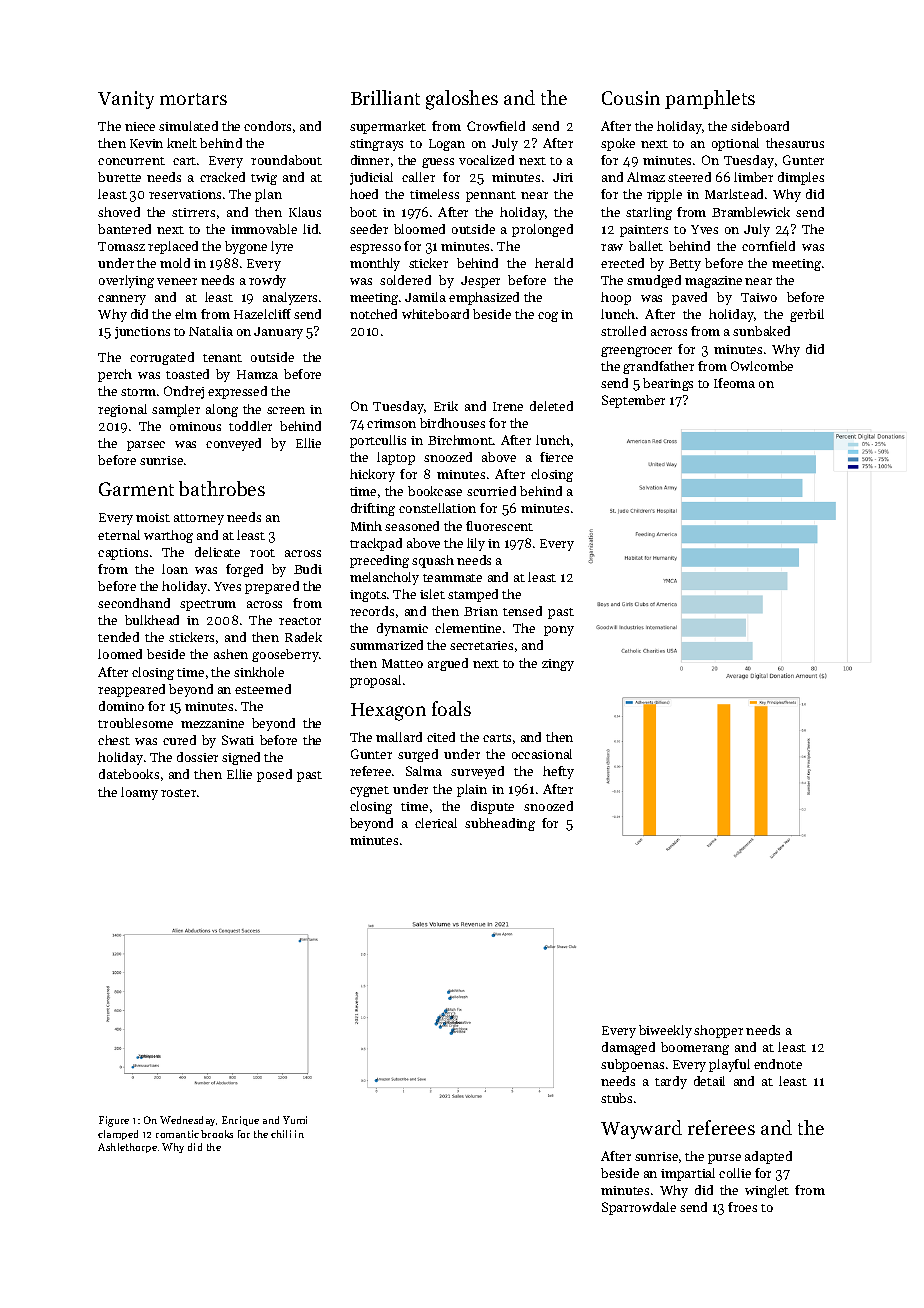 The image size is (924, 1308). I want to click on mortars, so click(193, 99).
